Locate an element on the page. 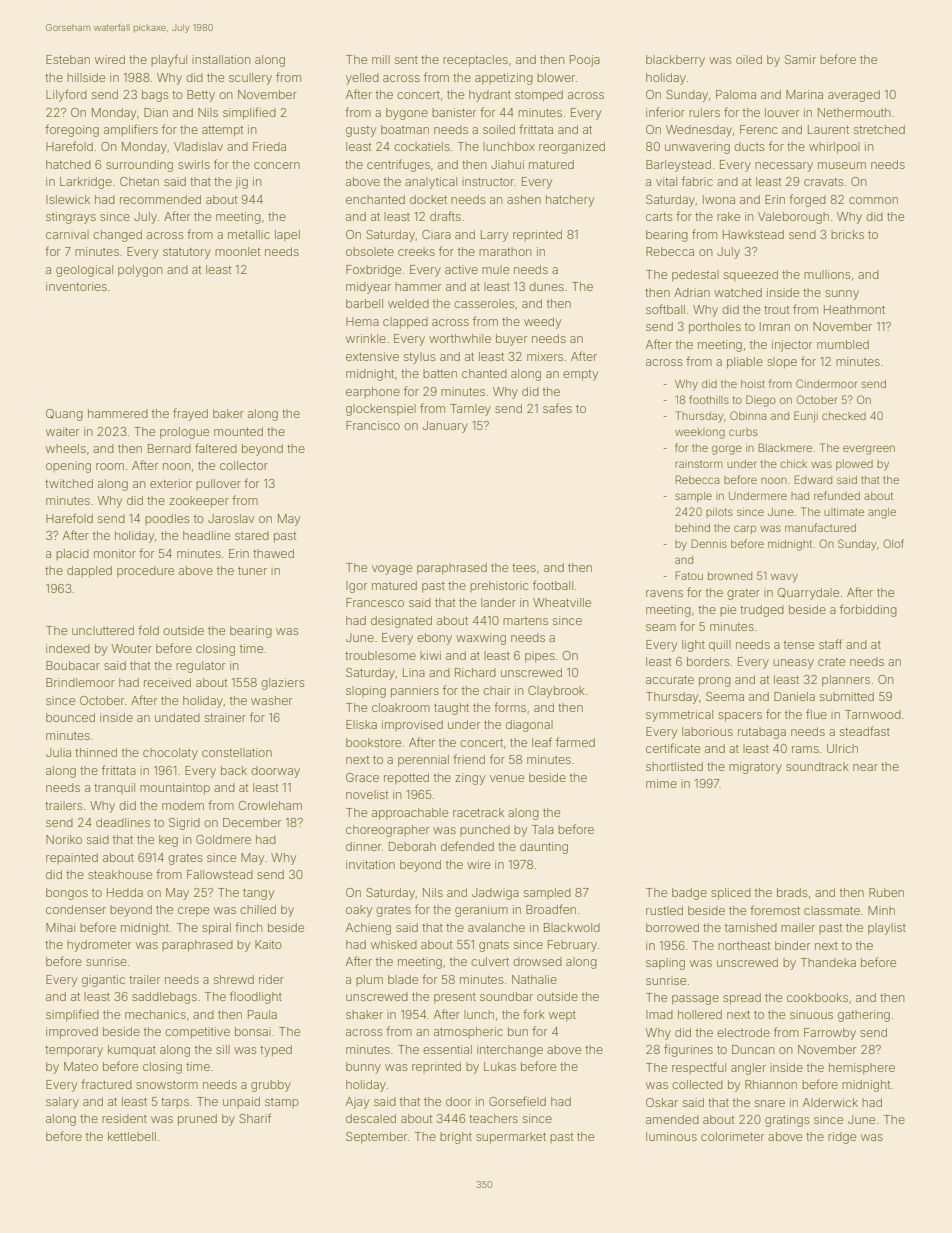 The height and width of the document is (1233, 952). Samir is located at coordinates (800, 59).
